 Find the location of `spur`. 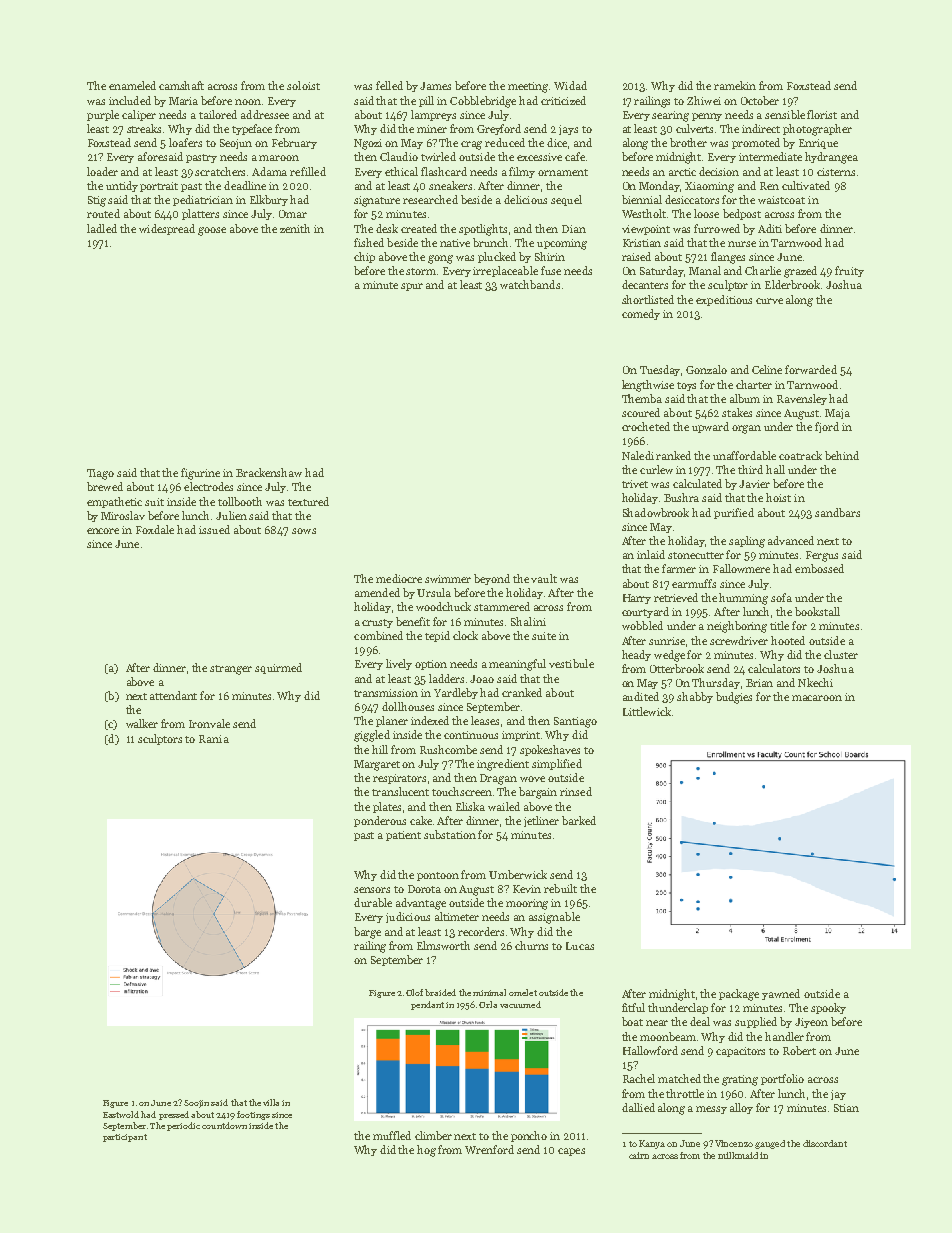

spur is located at coordinates (412, 287).
